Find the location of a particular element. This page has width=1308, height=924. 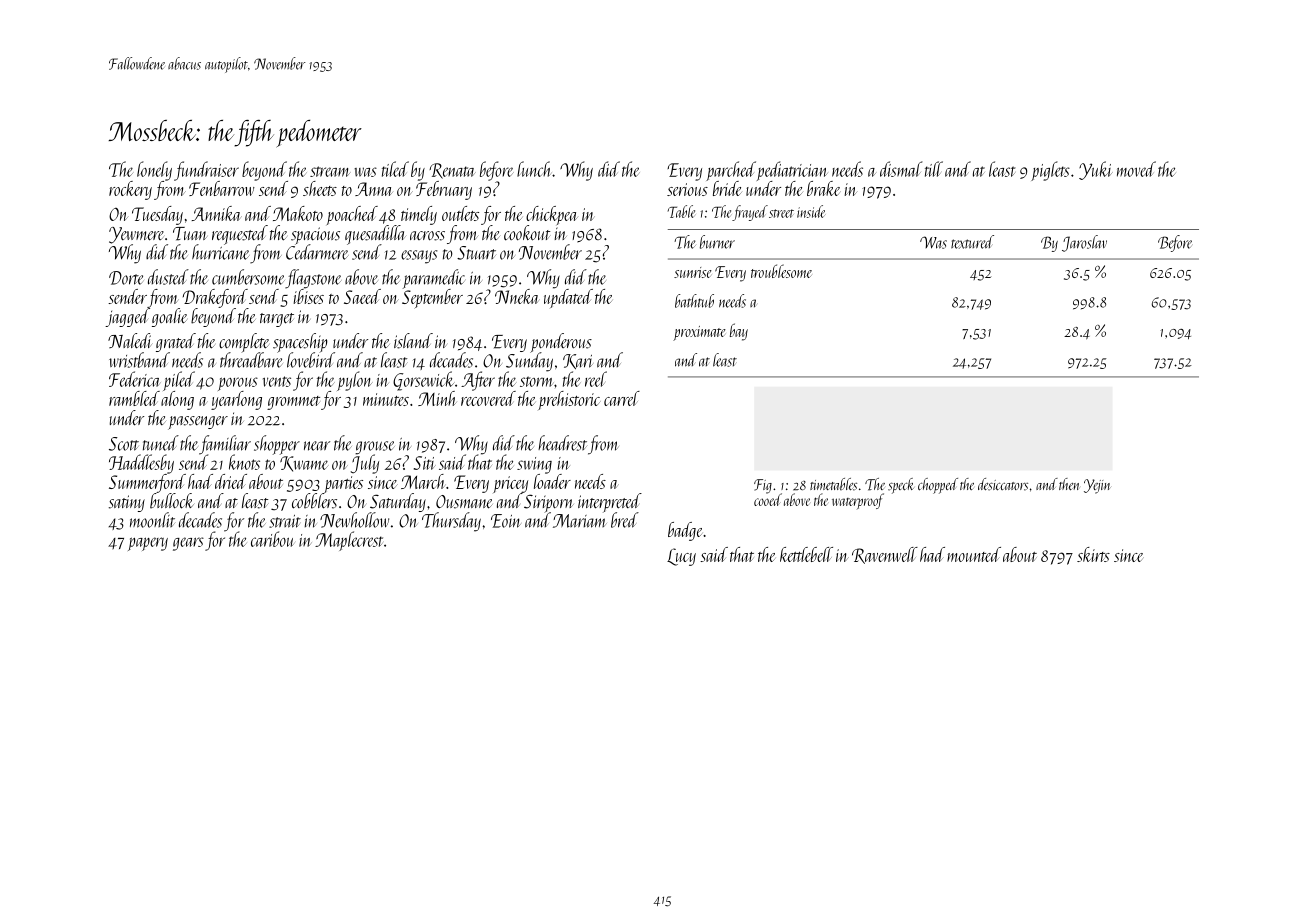

moonlit is located at coordinates (152, 520).
